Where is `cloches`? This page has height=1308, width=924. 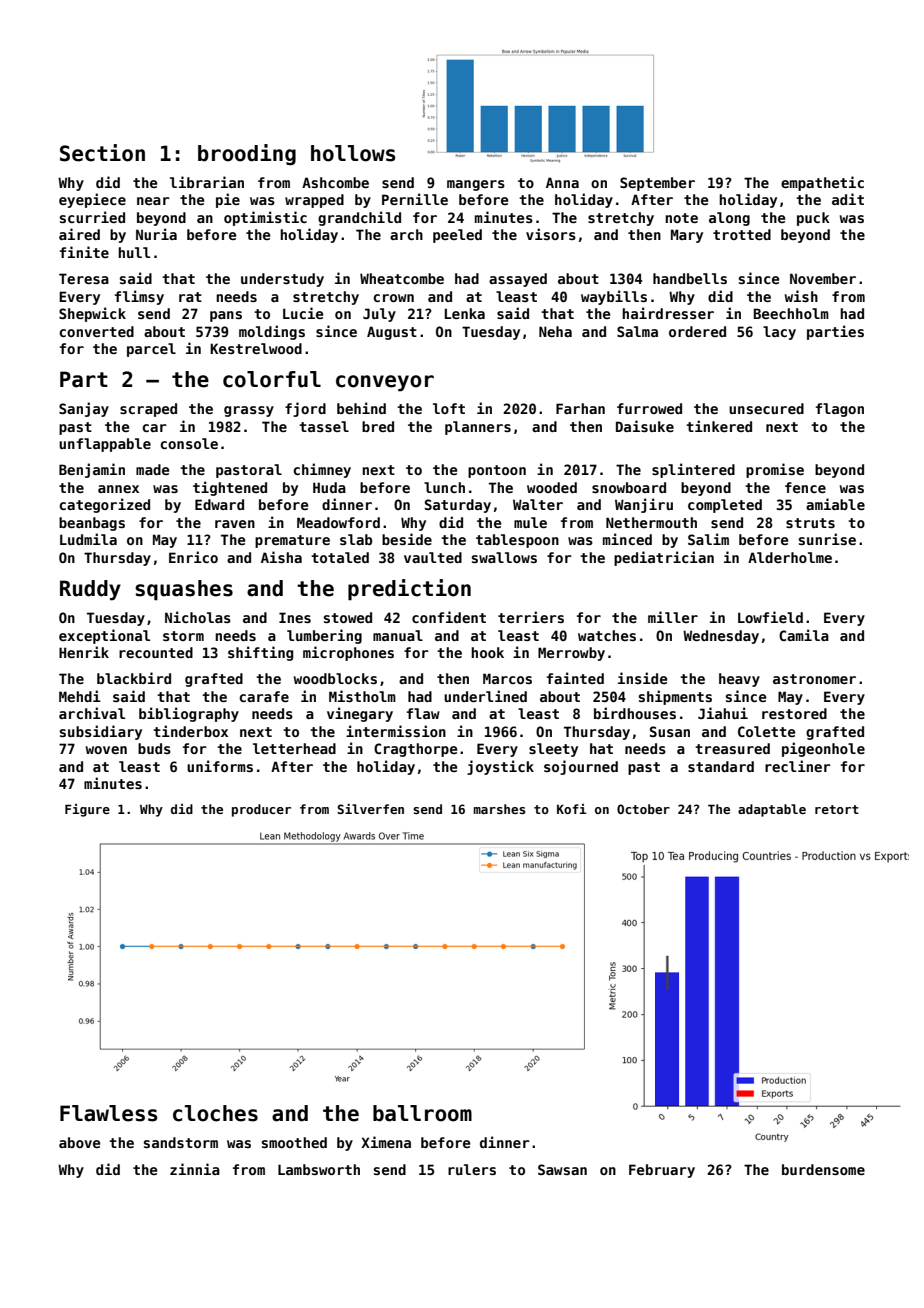 cloches is located at coordinates (215, 1113).
